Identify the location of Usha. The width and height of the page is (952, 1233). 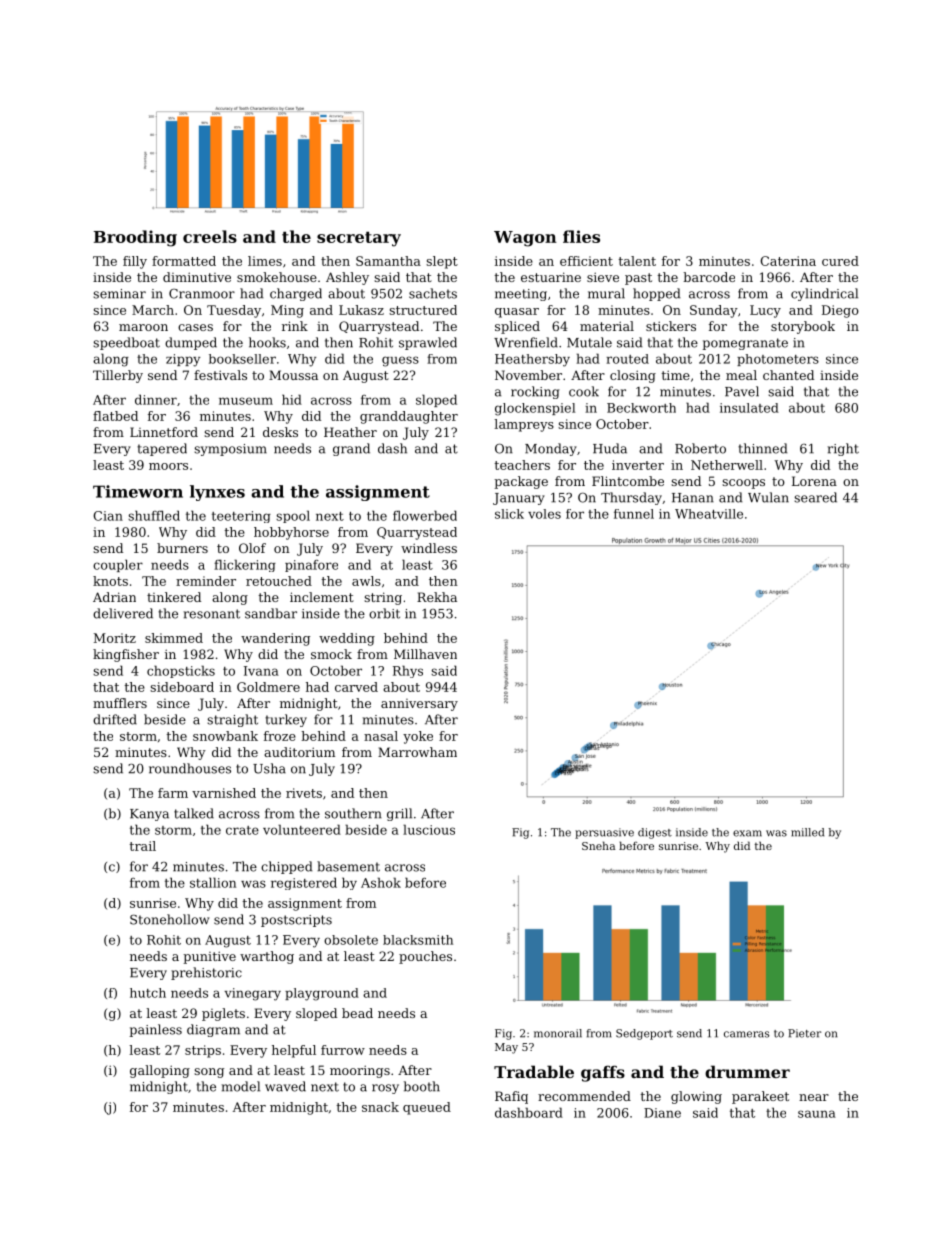
(269, 768).
